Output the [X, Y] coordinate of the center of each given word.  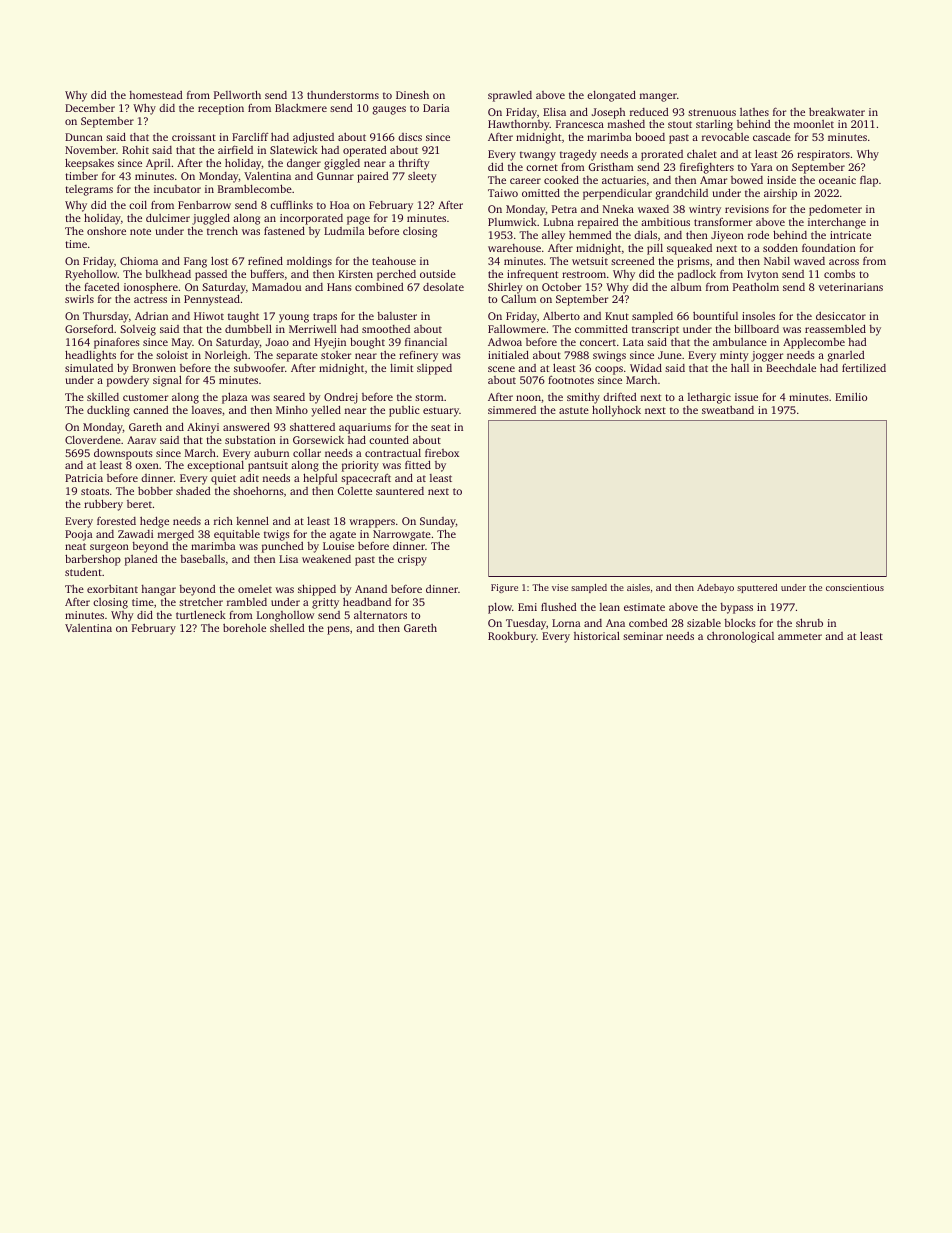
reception [221, 109]
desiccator [841, 315]
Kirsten [355, 274]
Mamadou [276, 286]
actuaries [624, 180]
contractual [393, 453]
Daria [436, 108]
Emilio [851, 396]
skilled [103, 396]
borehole [244, 627]
